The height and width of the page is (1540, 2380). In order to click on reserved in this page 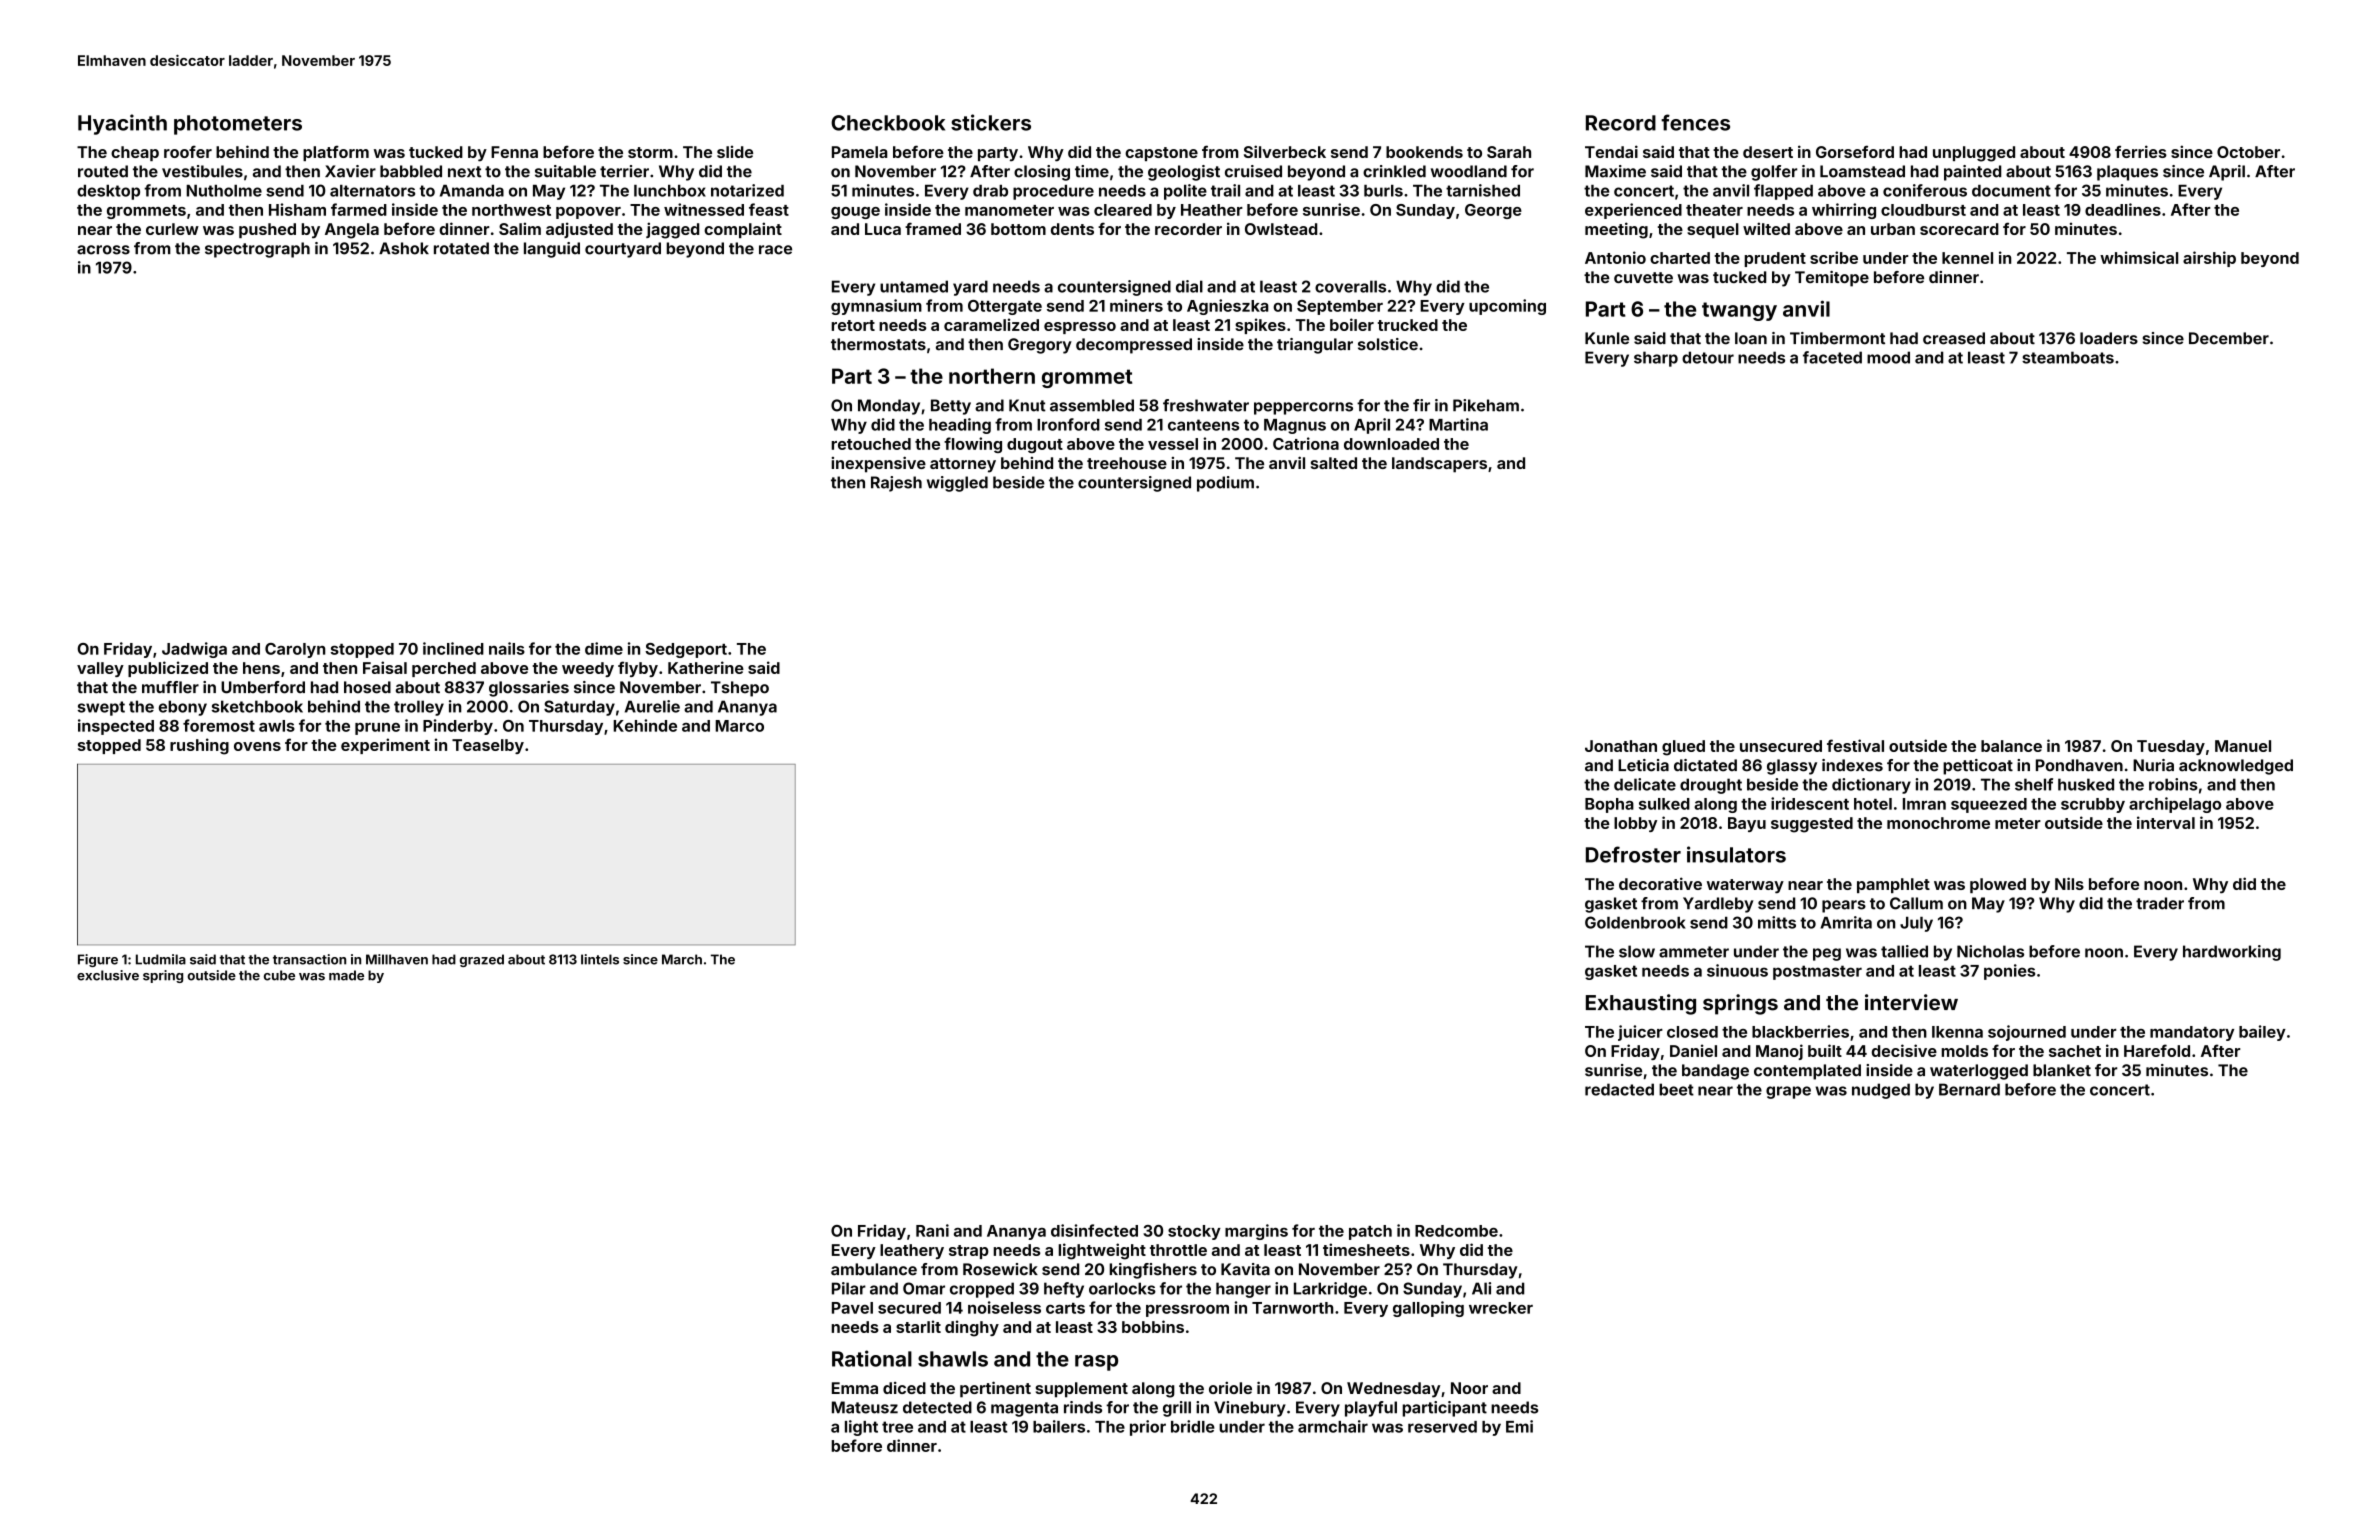, I will do `click(1442, 1427)`.
